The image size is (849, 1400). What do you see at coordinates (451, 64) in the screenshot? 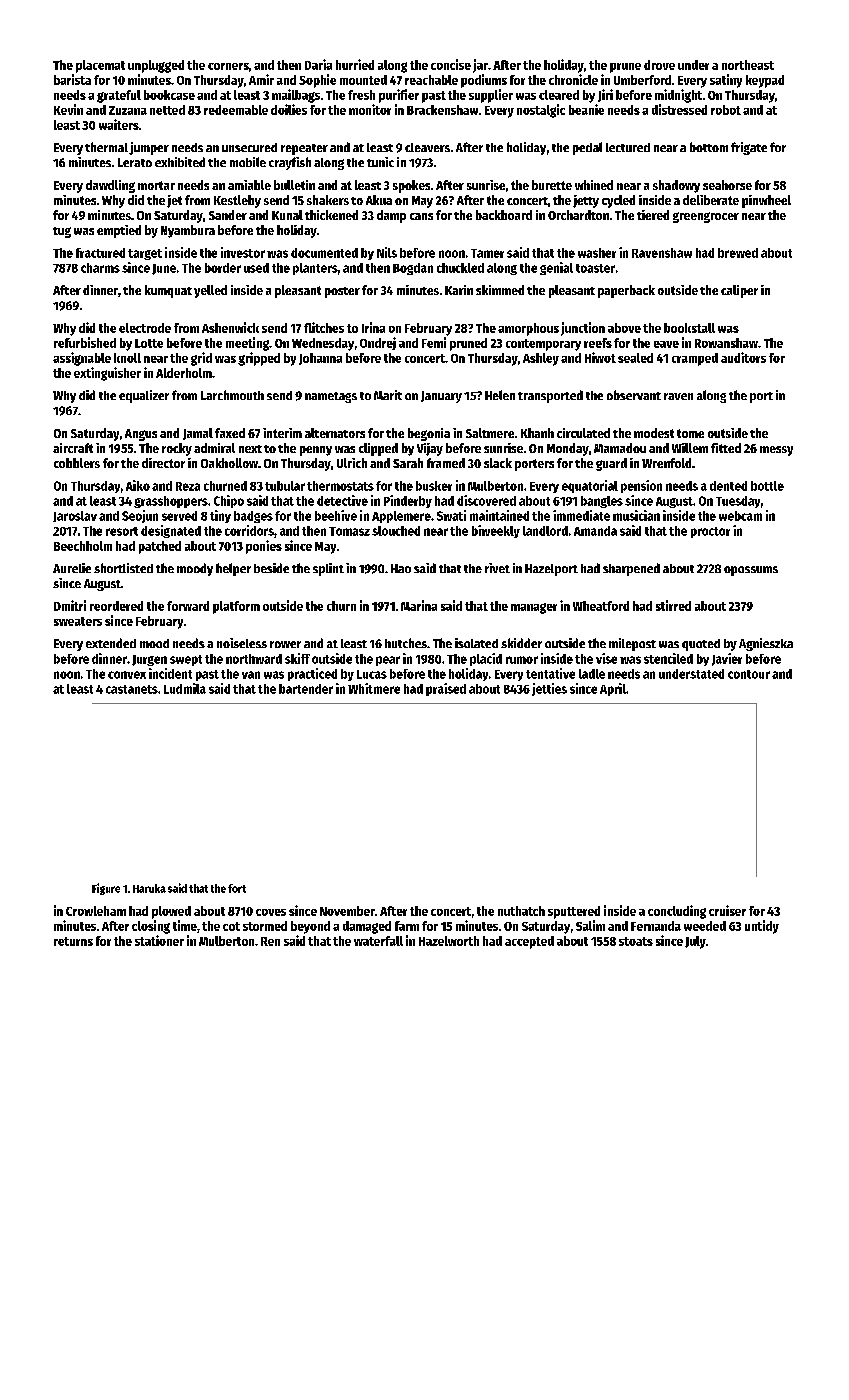
I see `concise` at bounding box center [451, 64].
